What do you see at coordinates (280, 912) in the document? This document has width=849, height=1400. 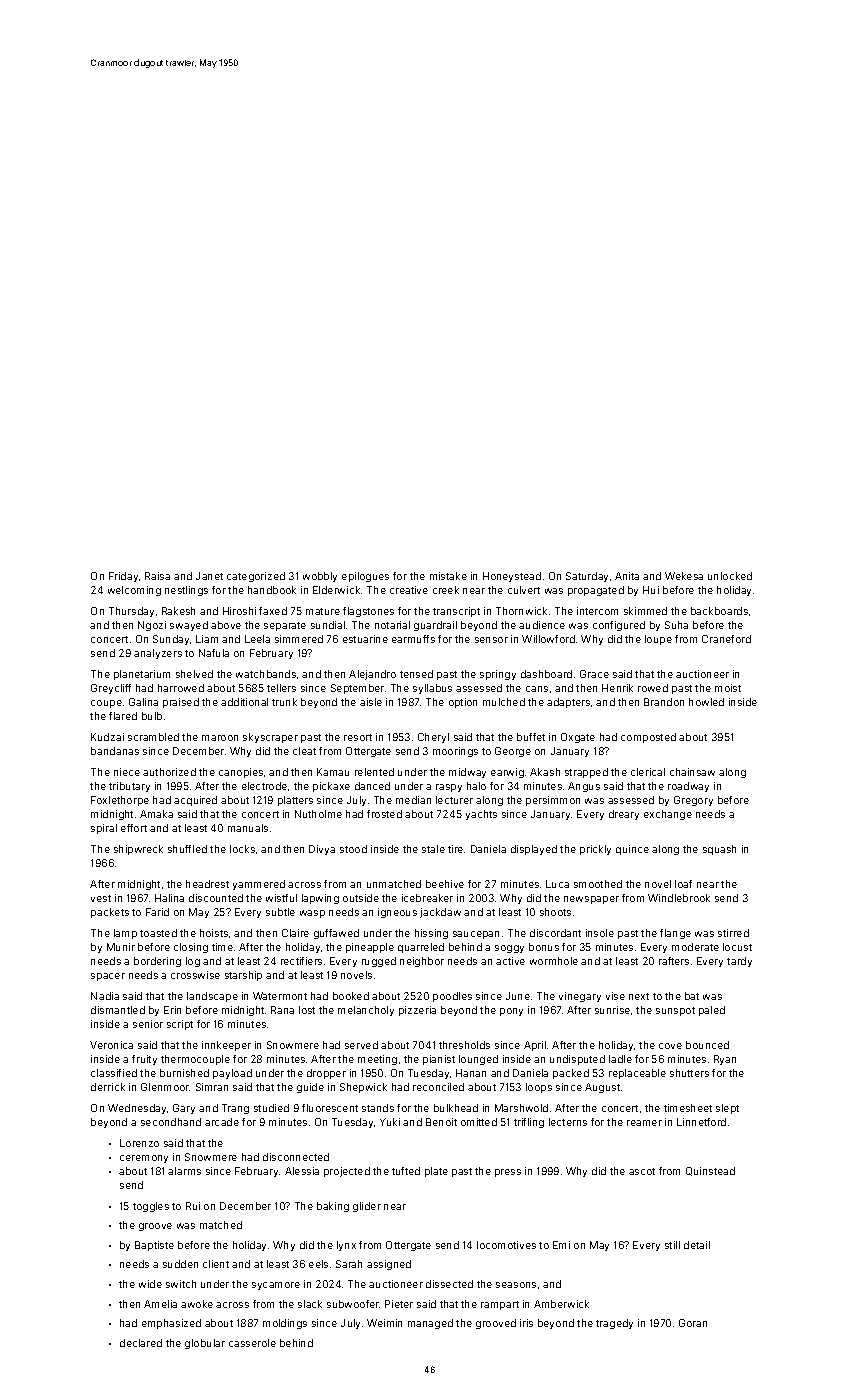 I see `subtle` at bounding box center [280, 912].
